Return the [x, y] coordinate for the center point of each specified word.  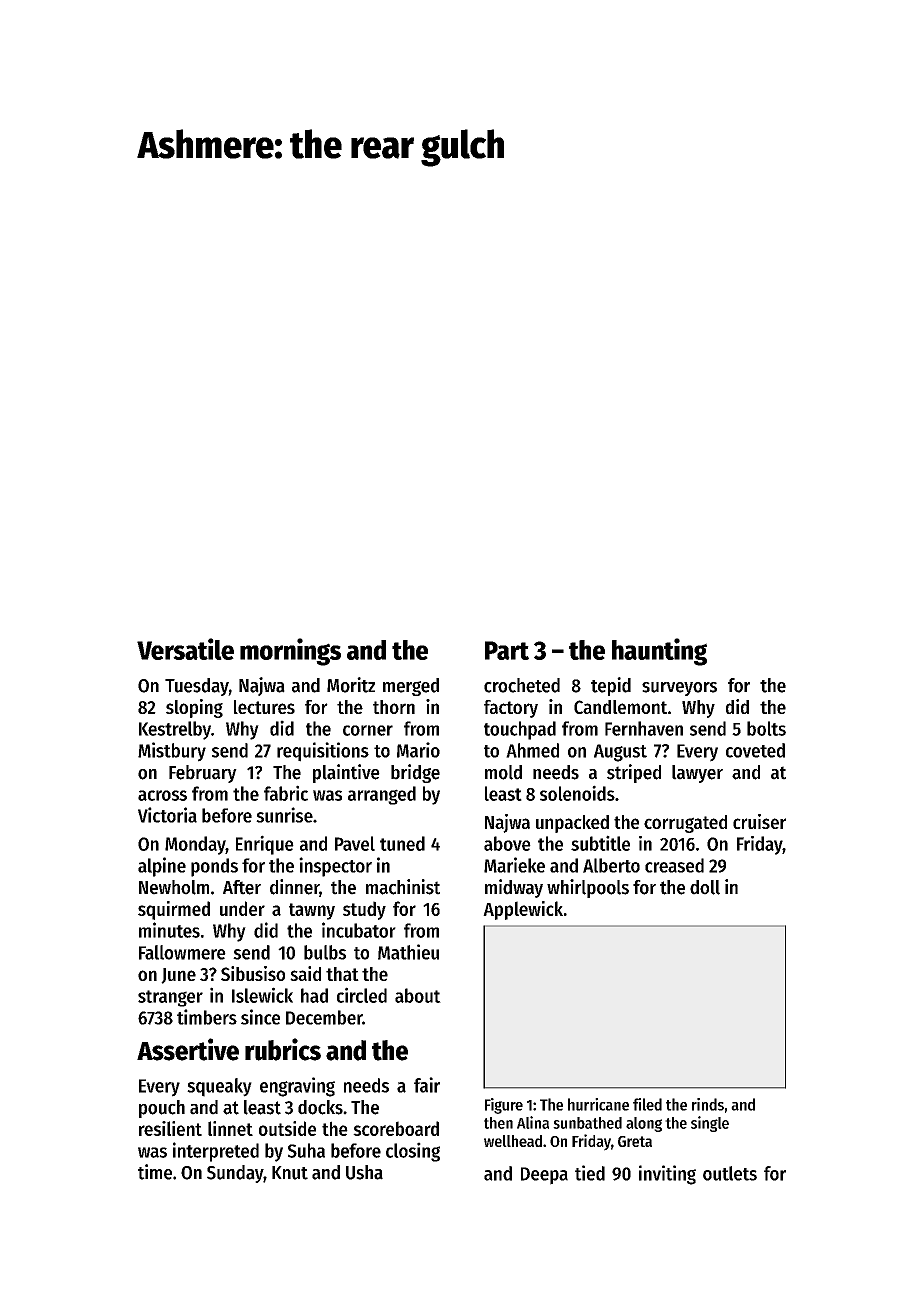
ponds [214, 867]
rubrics [283, 1049]
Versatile [185, 649]
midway [514, 888]
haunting [659, 652]
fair [427, 1085]
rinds [708, 1104]
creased [674, 865]
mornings [290, 652]
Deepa [544, 1176]
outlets [730, 1173]
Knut [290, 1173]
